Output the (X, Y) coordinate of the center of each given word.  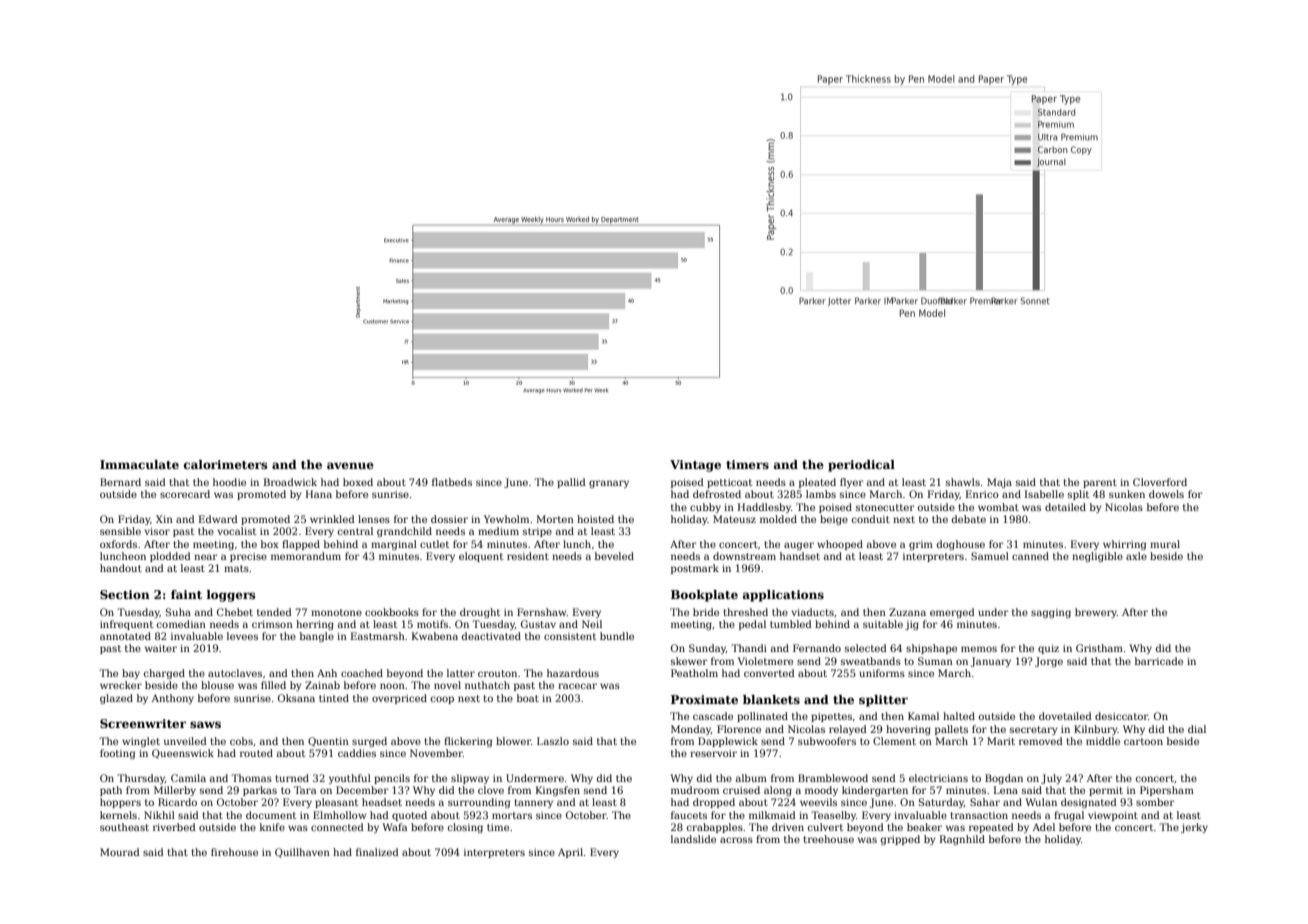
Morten (555, 519)
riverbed (174, 827)
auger (799, 546)
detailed (1065, 507)
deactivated (491, 636)
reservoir (713, 753)
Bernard (120, 482)
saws (205, 724)
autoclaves (235, 673)
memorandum (306, 556)
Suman (935, 661)
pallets (951, 730)
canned (1030, 556)
